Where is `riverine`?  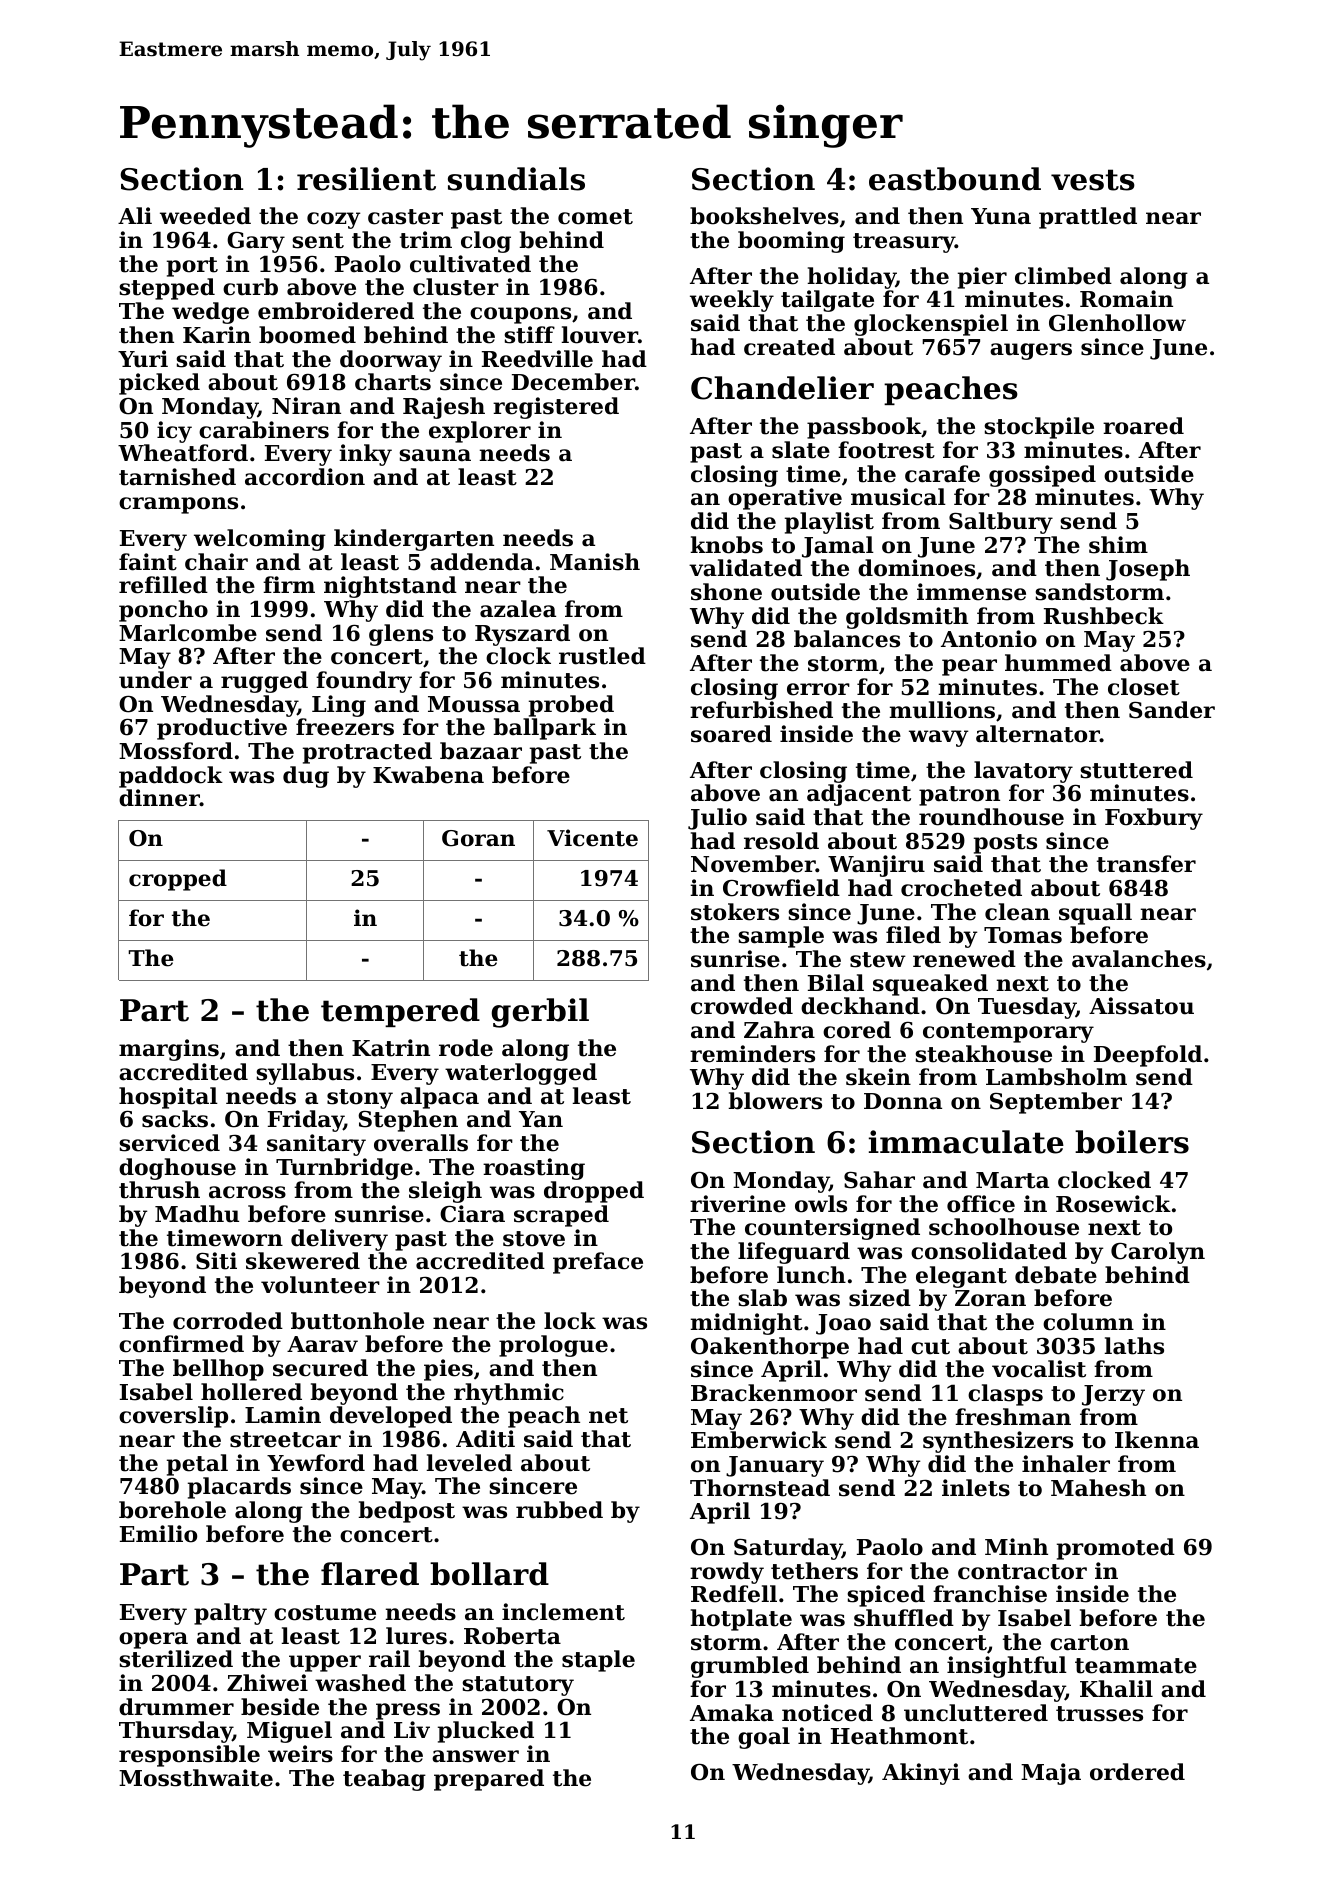 riverine is located at coordinates (738, 1204).
